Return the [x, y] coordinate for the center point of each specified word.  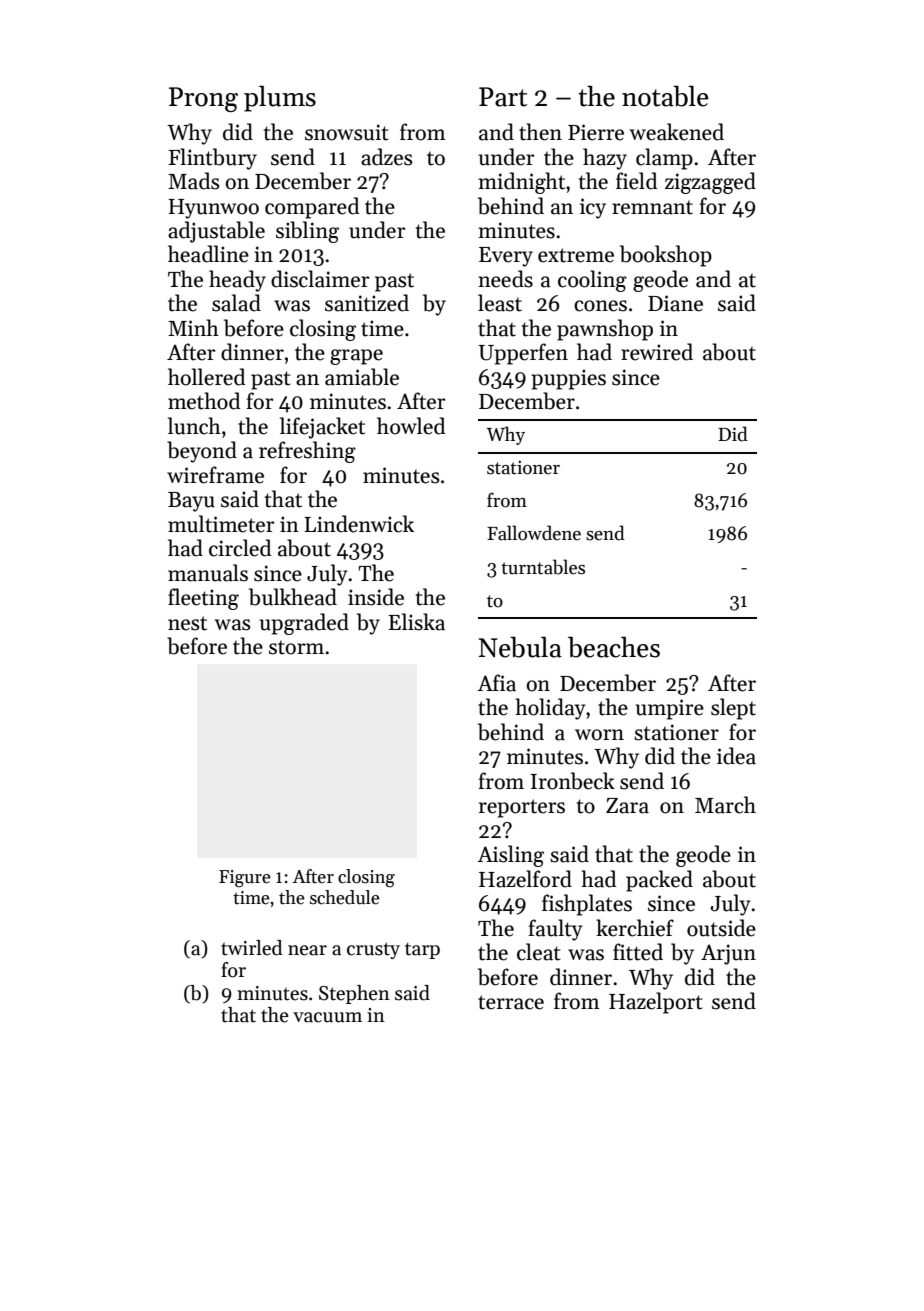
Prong [203, 99]
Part [503, 97]
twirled [252, 948]
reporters [522, 808]
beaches [614, 647]
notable [665, 96]
